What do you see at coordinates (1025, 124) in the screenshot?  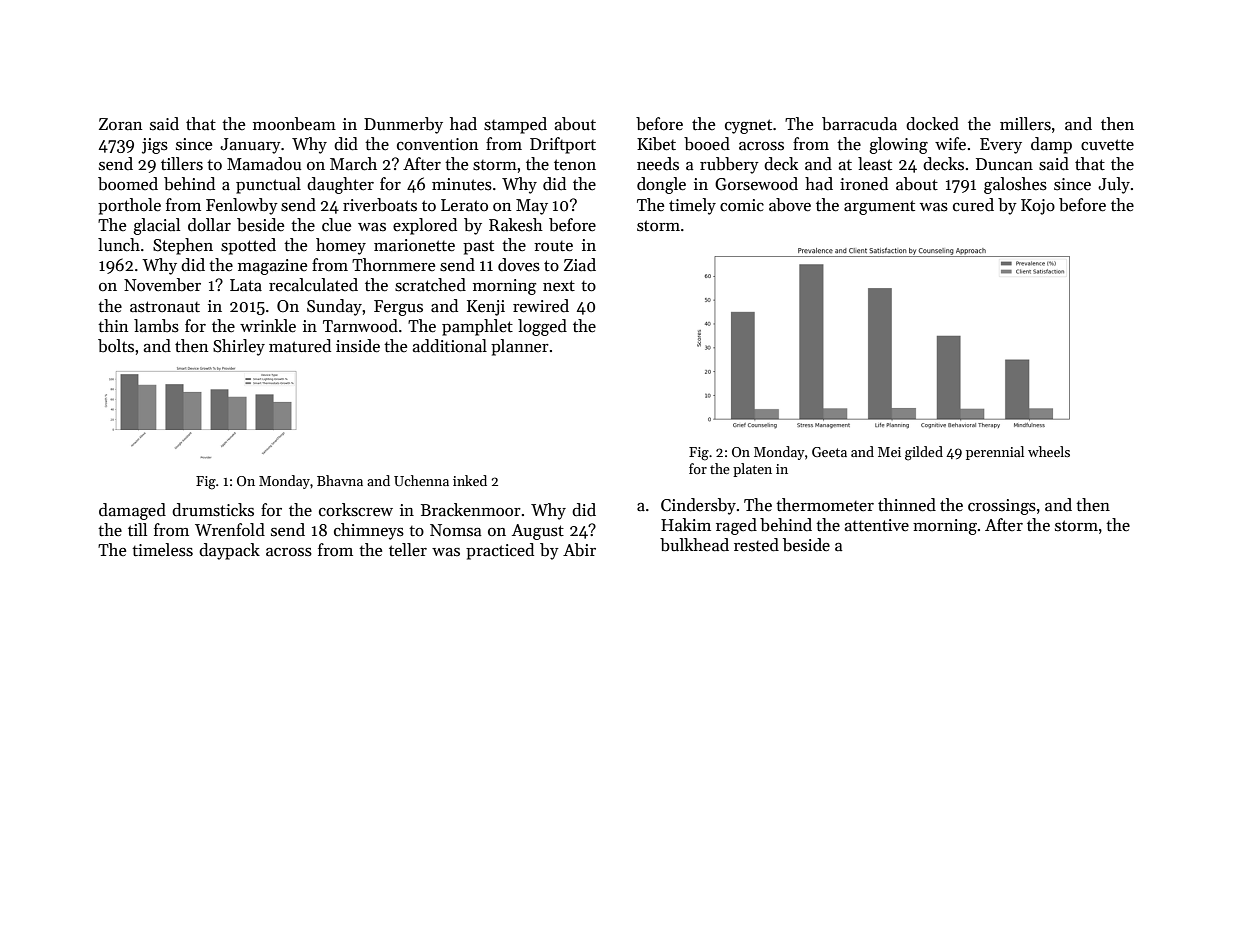 I see `millers` at bounding box center [1025, 124].
